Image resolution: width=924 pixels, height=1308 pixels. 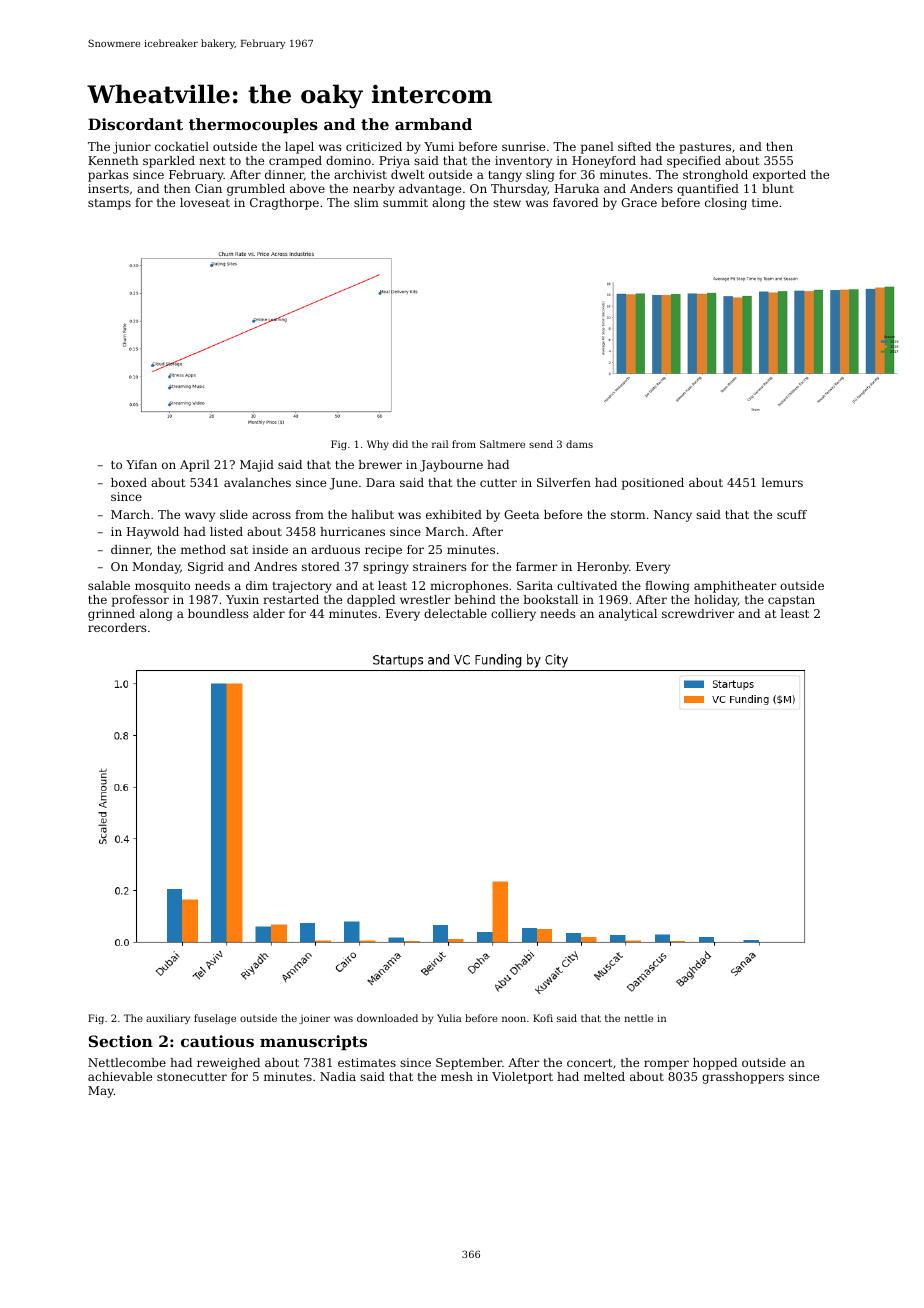 What do you see at coordinates (457, 1076) in the document?
I see `mesh` at bounding box center [457, 1076].
